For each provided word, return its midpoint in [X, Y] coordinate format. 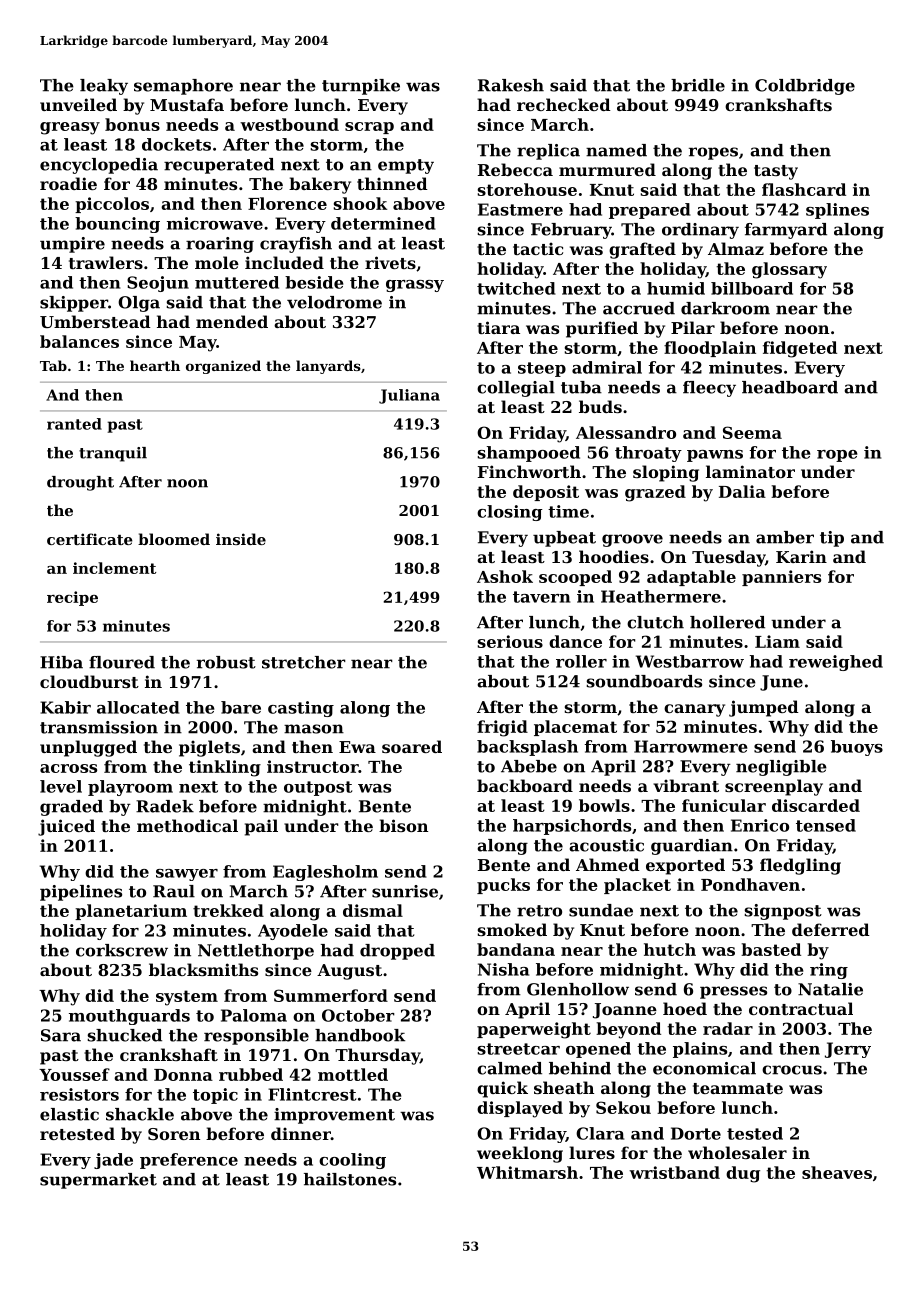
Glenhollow [578, 989]
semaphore [183, 87]
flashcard [804, 189]
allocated [138, 707]
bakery [320, 185]
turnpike [361, 87]
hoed [685, 1008]
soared [412, 746]
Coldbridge [805, 87]
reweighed [836, 663]
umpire [72, 245]
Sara [61, 1035]
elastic [69, 1114]
